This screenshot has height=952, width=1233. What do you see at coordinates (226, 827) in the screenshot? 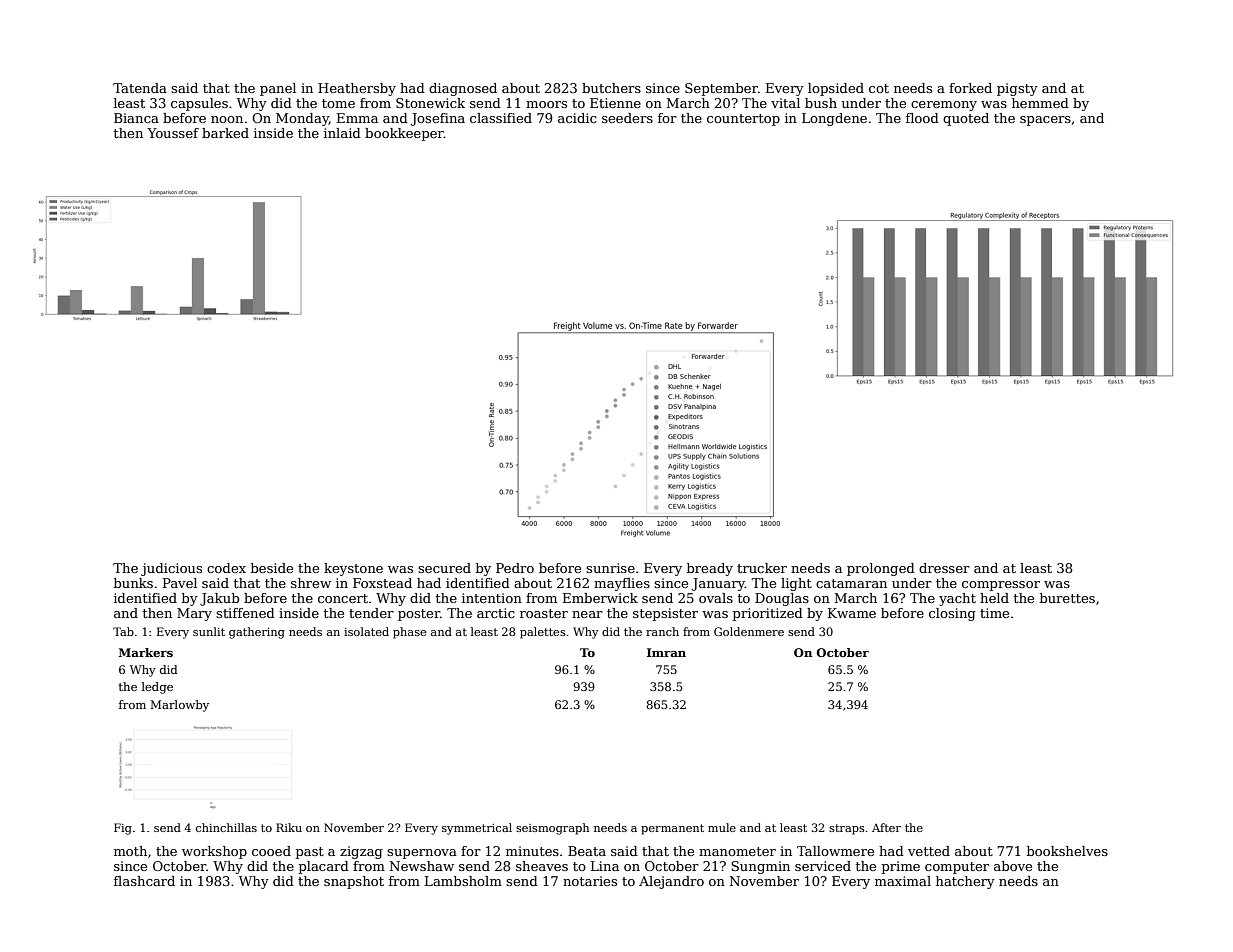
I see `chinchillas` at bounding box center [226, 827].
